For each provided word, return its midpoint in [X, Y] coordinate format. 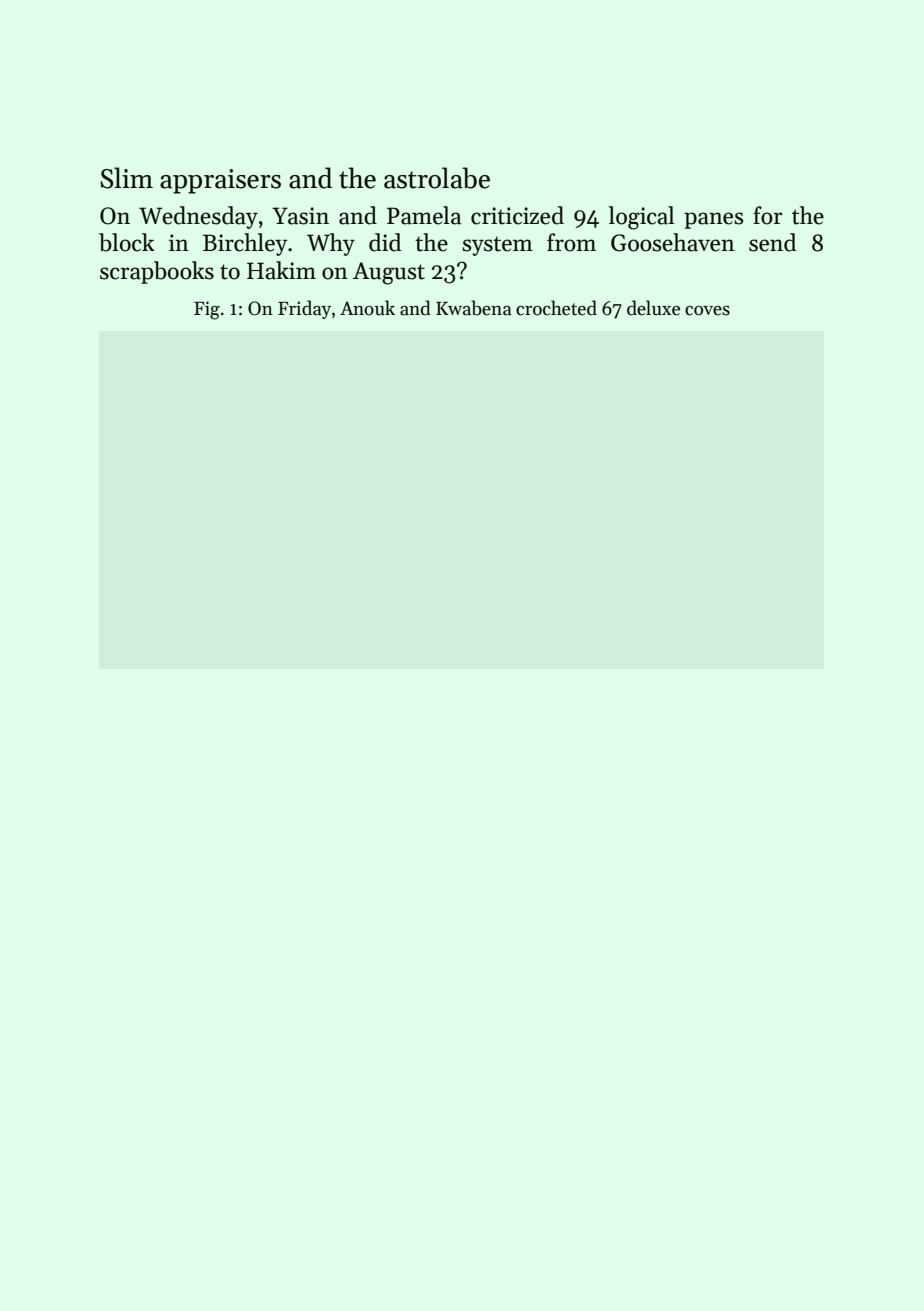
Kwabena [474, 308]
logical [642, 218]
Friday [304, 309]
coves [707, 311]
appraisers [220, 181]
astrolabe [437, 178]
